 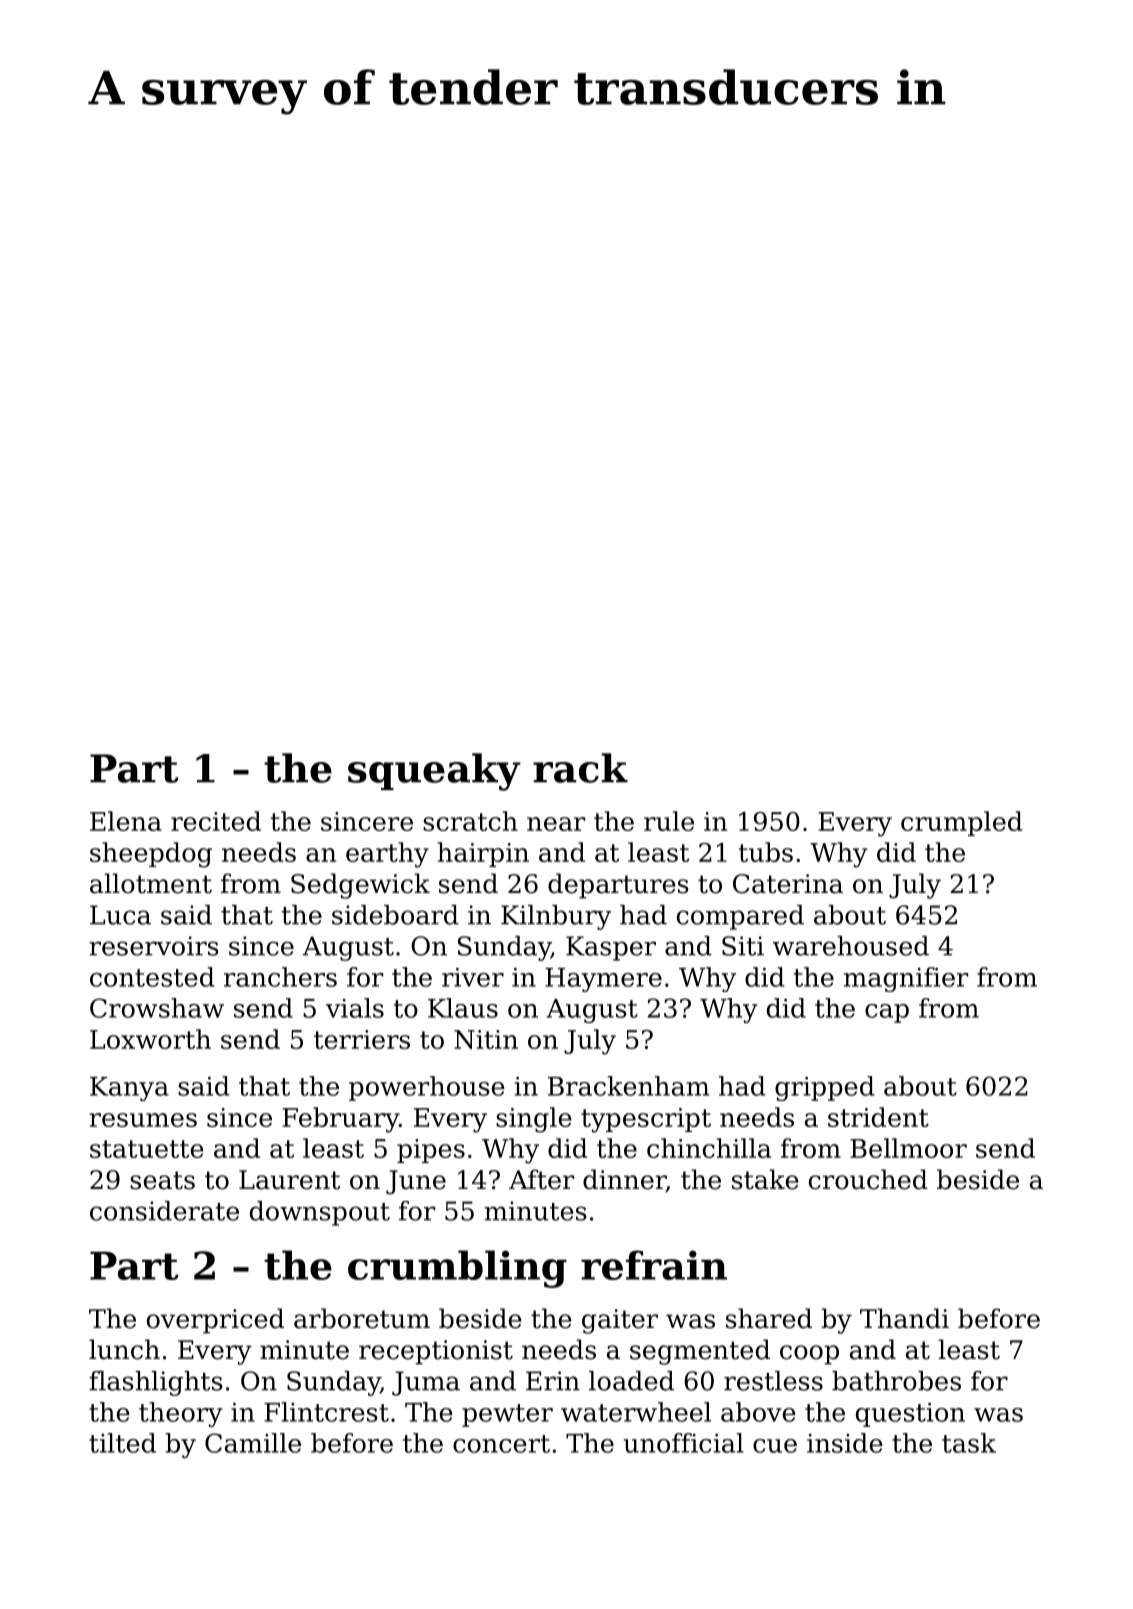 I want to click on rule, so click(x=669, y=821).
